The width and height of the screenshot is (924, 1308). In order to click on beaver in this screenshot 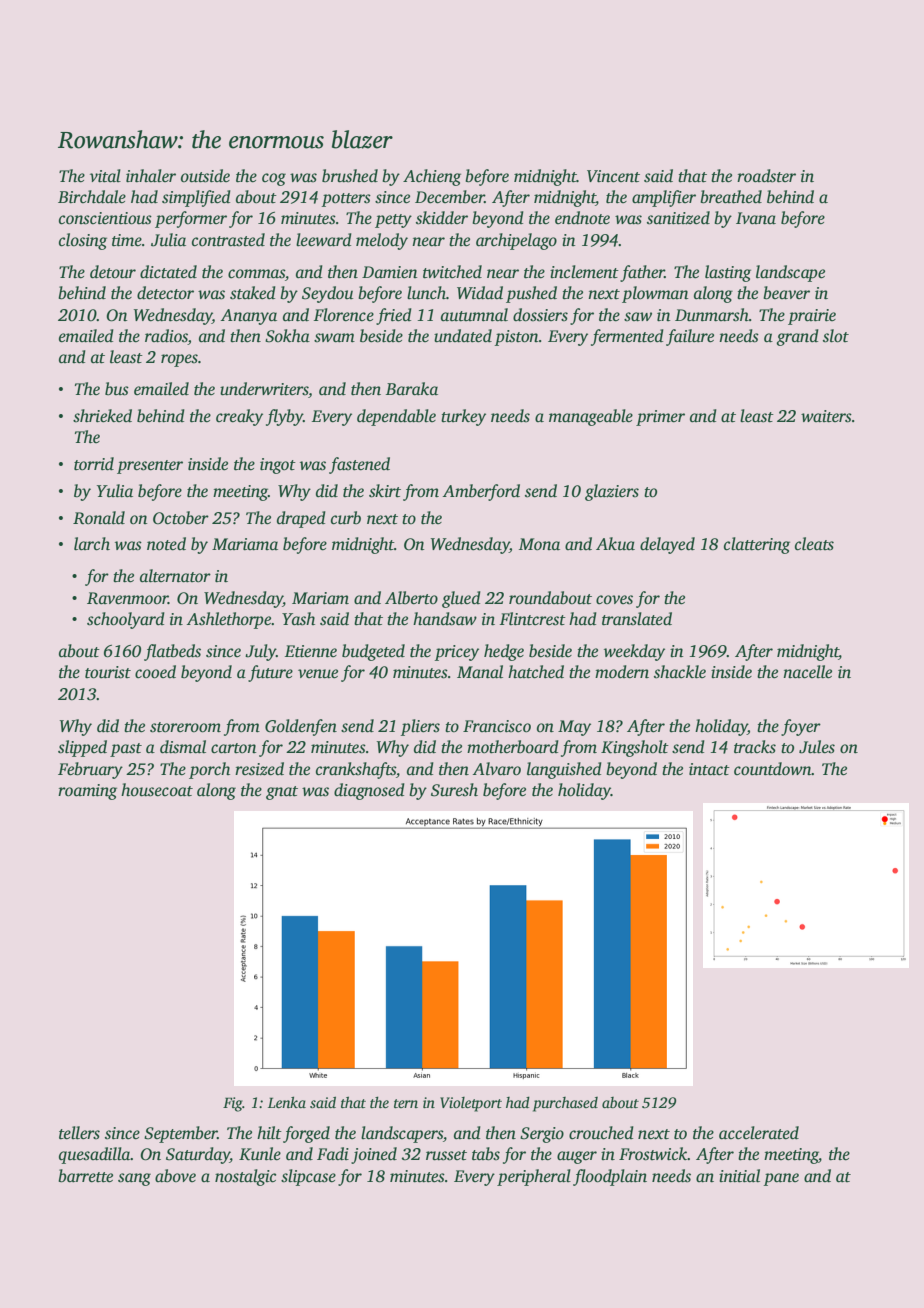, I will do `click(786, 293)`.
